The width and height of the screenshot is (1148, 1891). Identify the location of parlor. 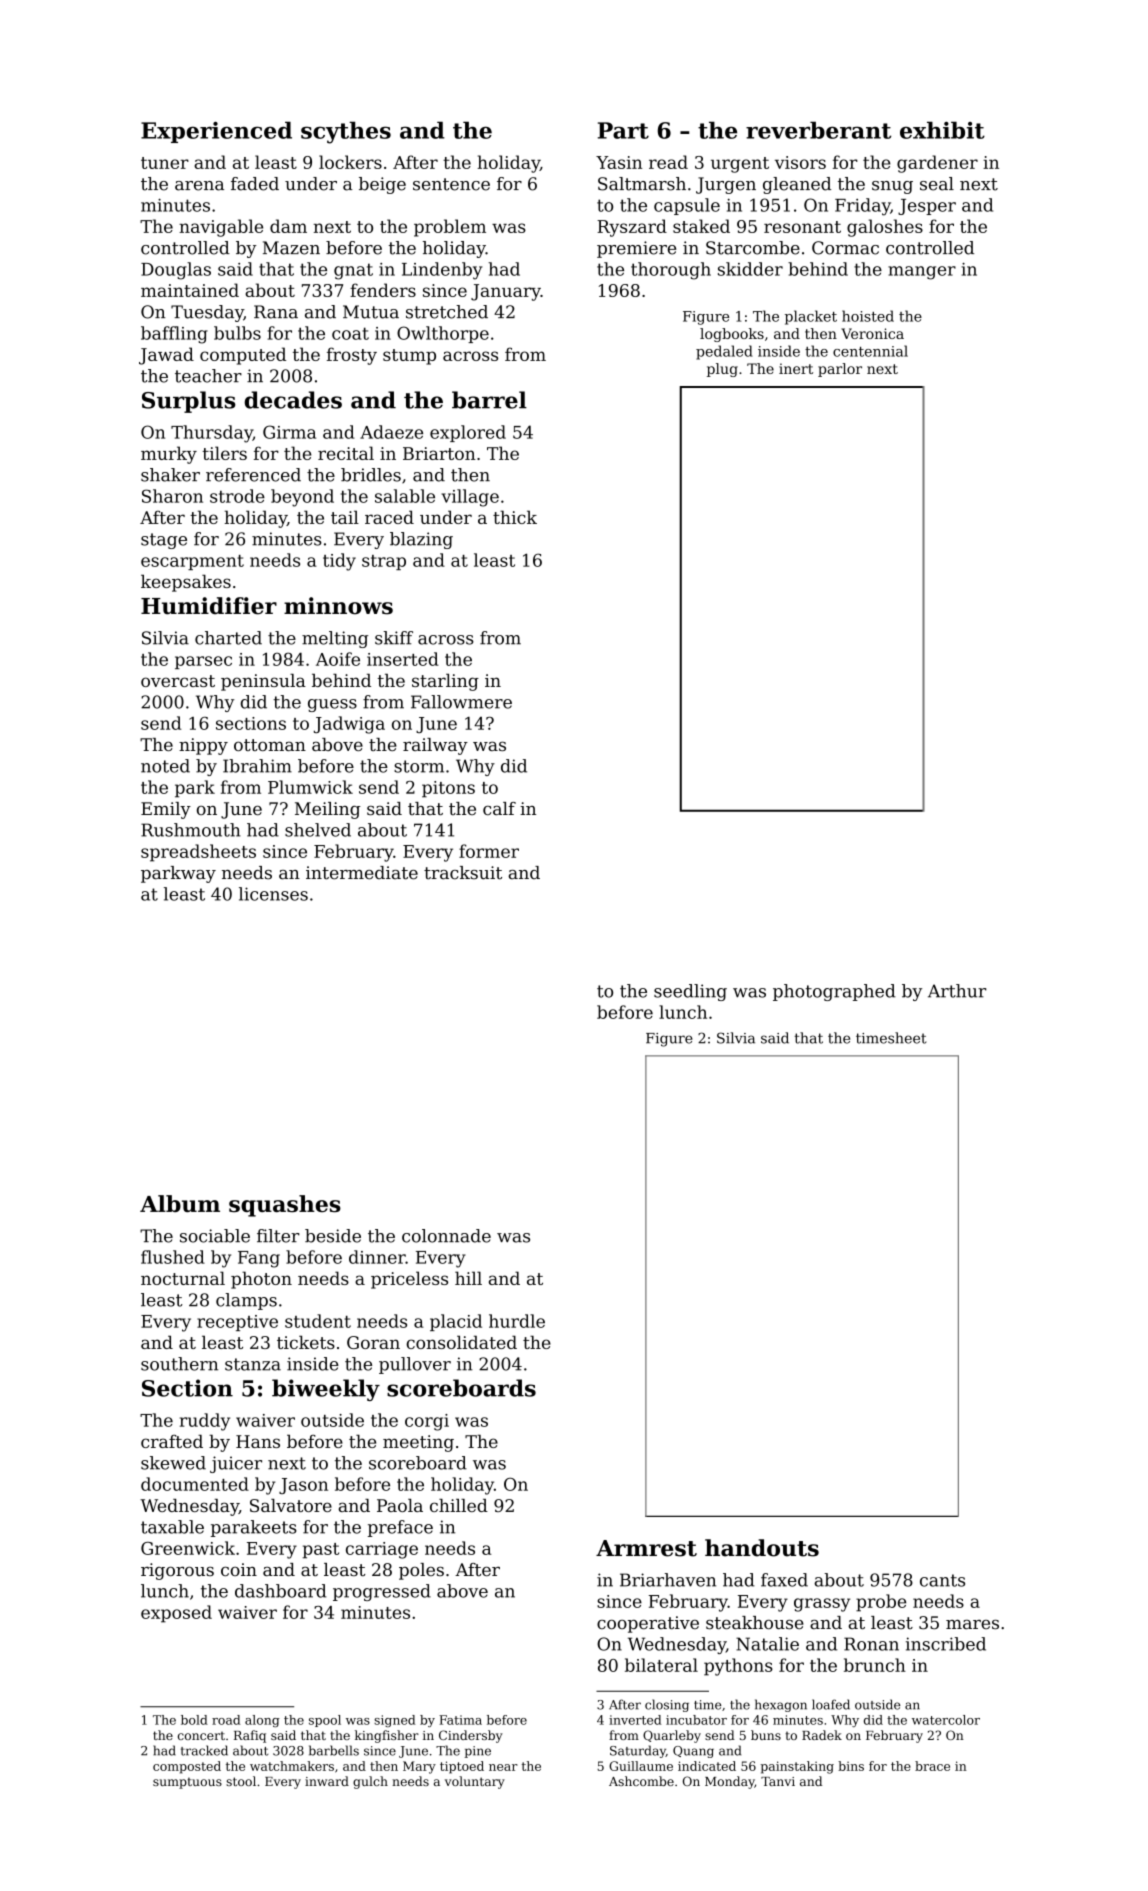
(840, 370).
